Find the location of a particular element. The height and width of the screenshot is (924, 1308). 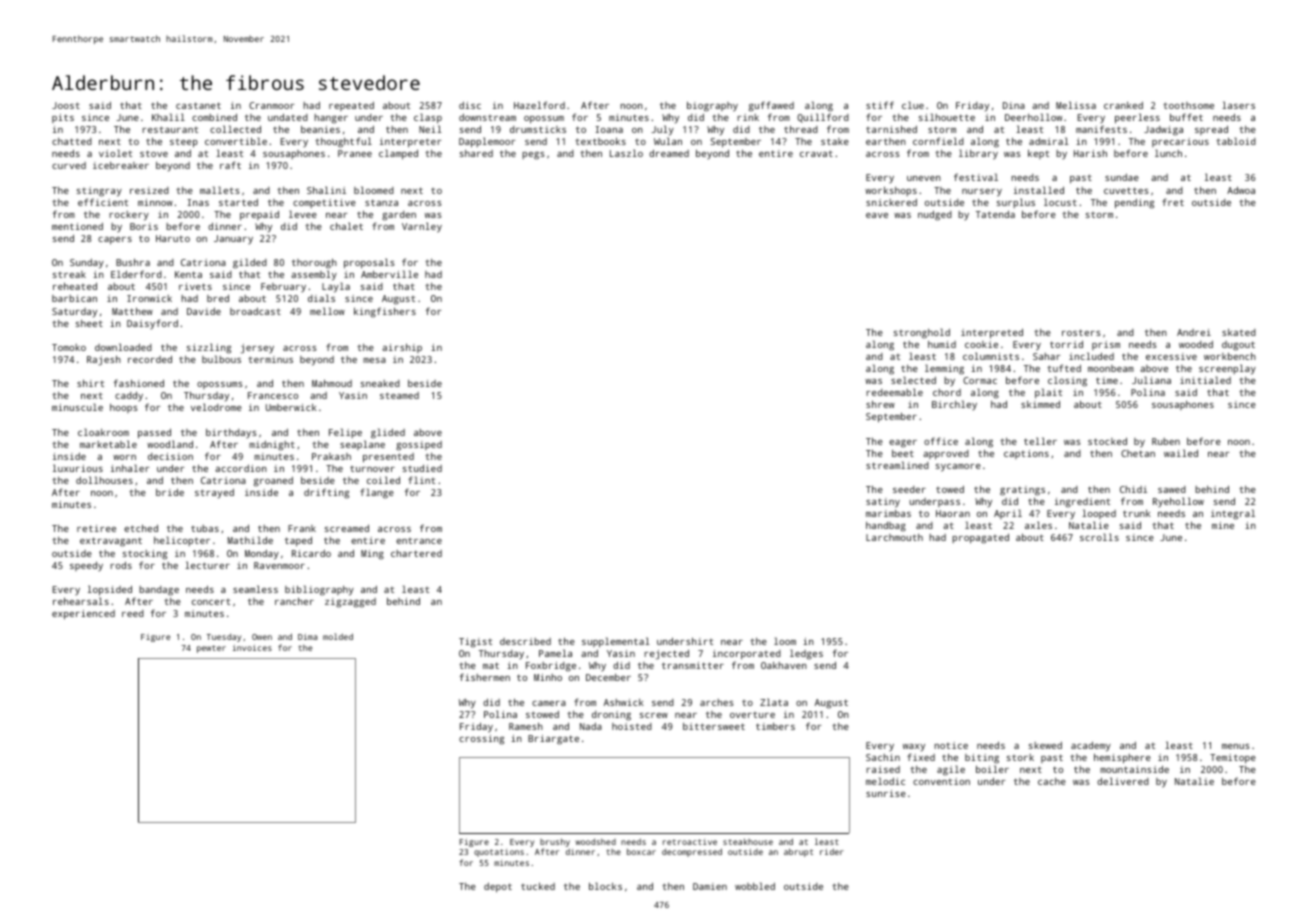

molded is located at coordinates (338, 636).
